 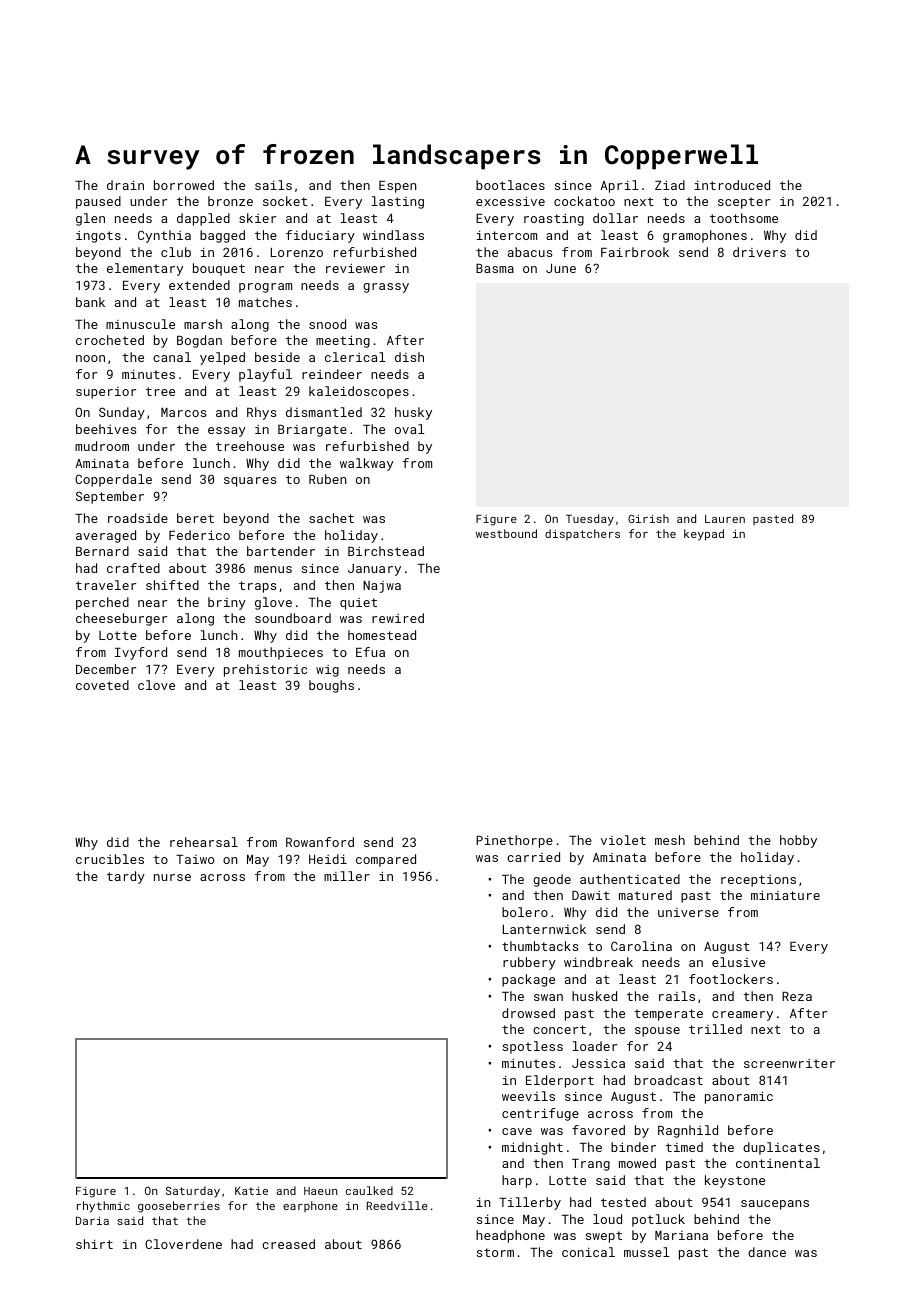 I want to click on timed, so click(x=684, y=1147).
